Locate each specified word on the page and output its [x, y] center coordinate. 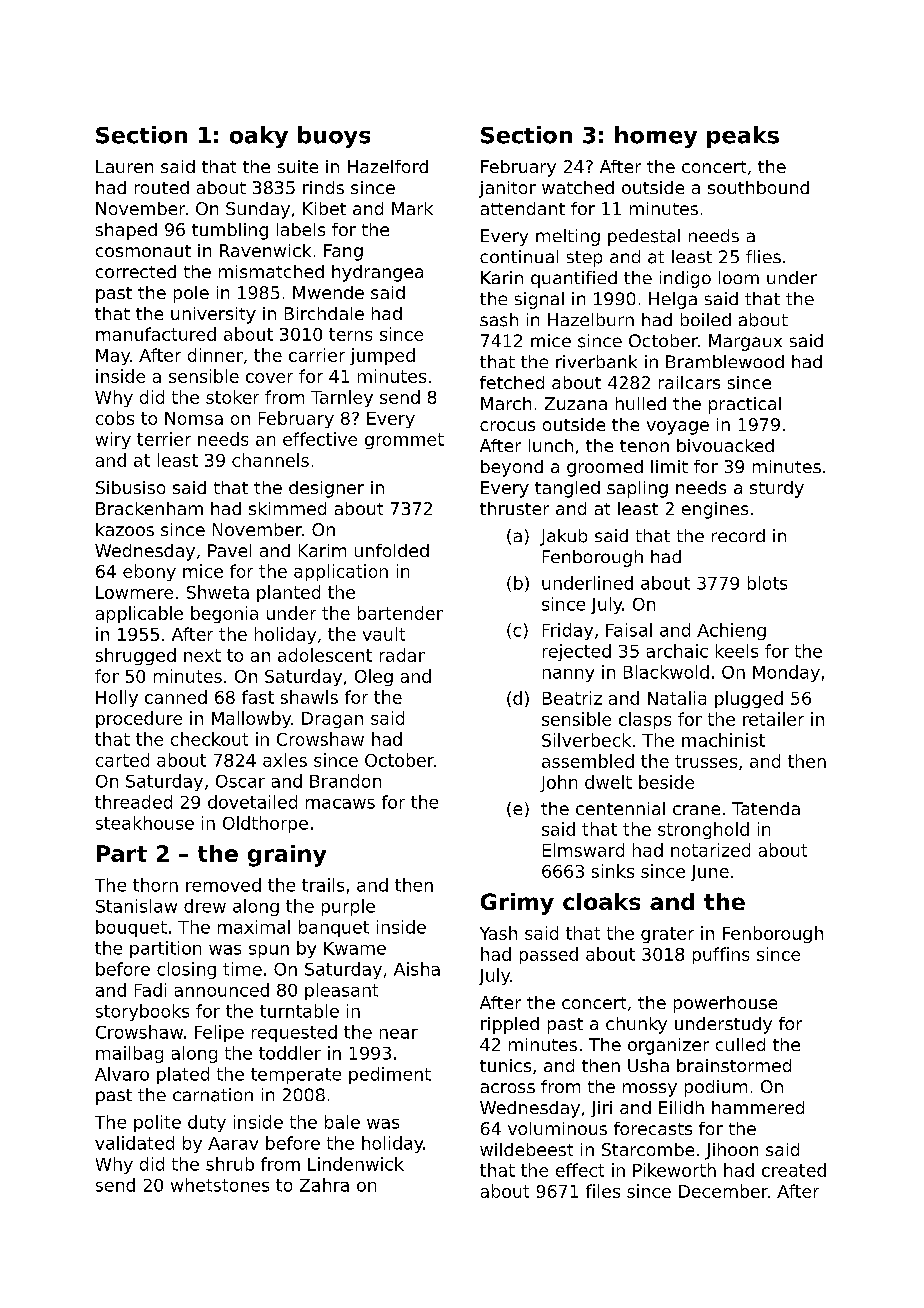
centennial [620, 808]
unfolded [392, 550]
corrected [136, 271]
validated [134, 1143]
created [794, 1170]
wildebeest [526, 1149]
